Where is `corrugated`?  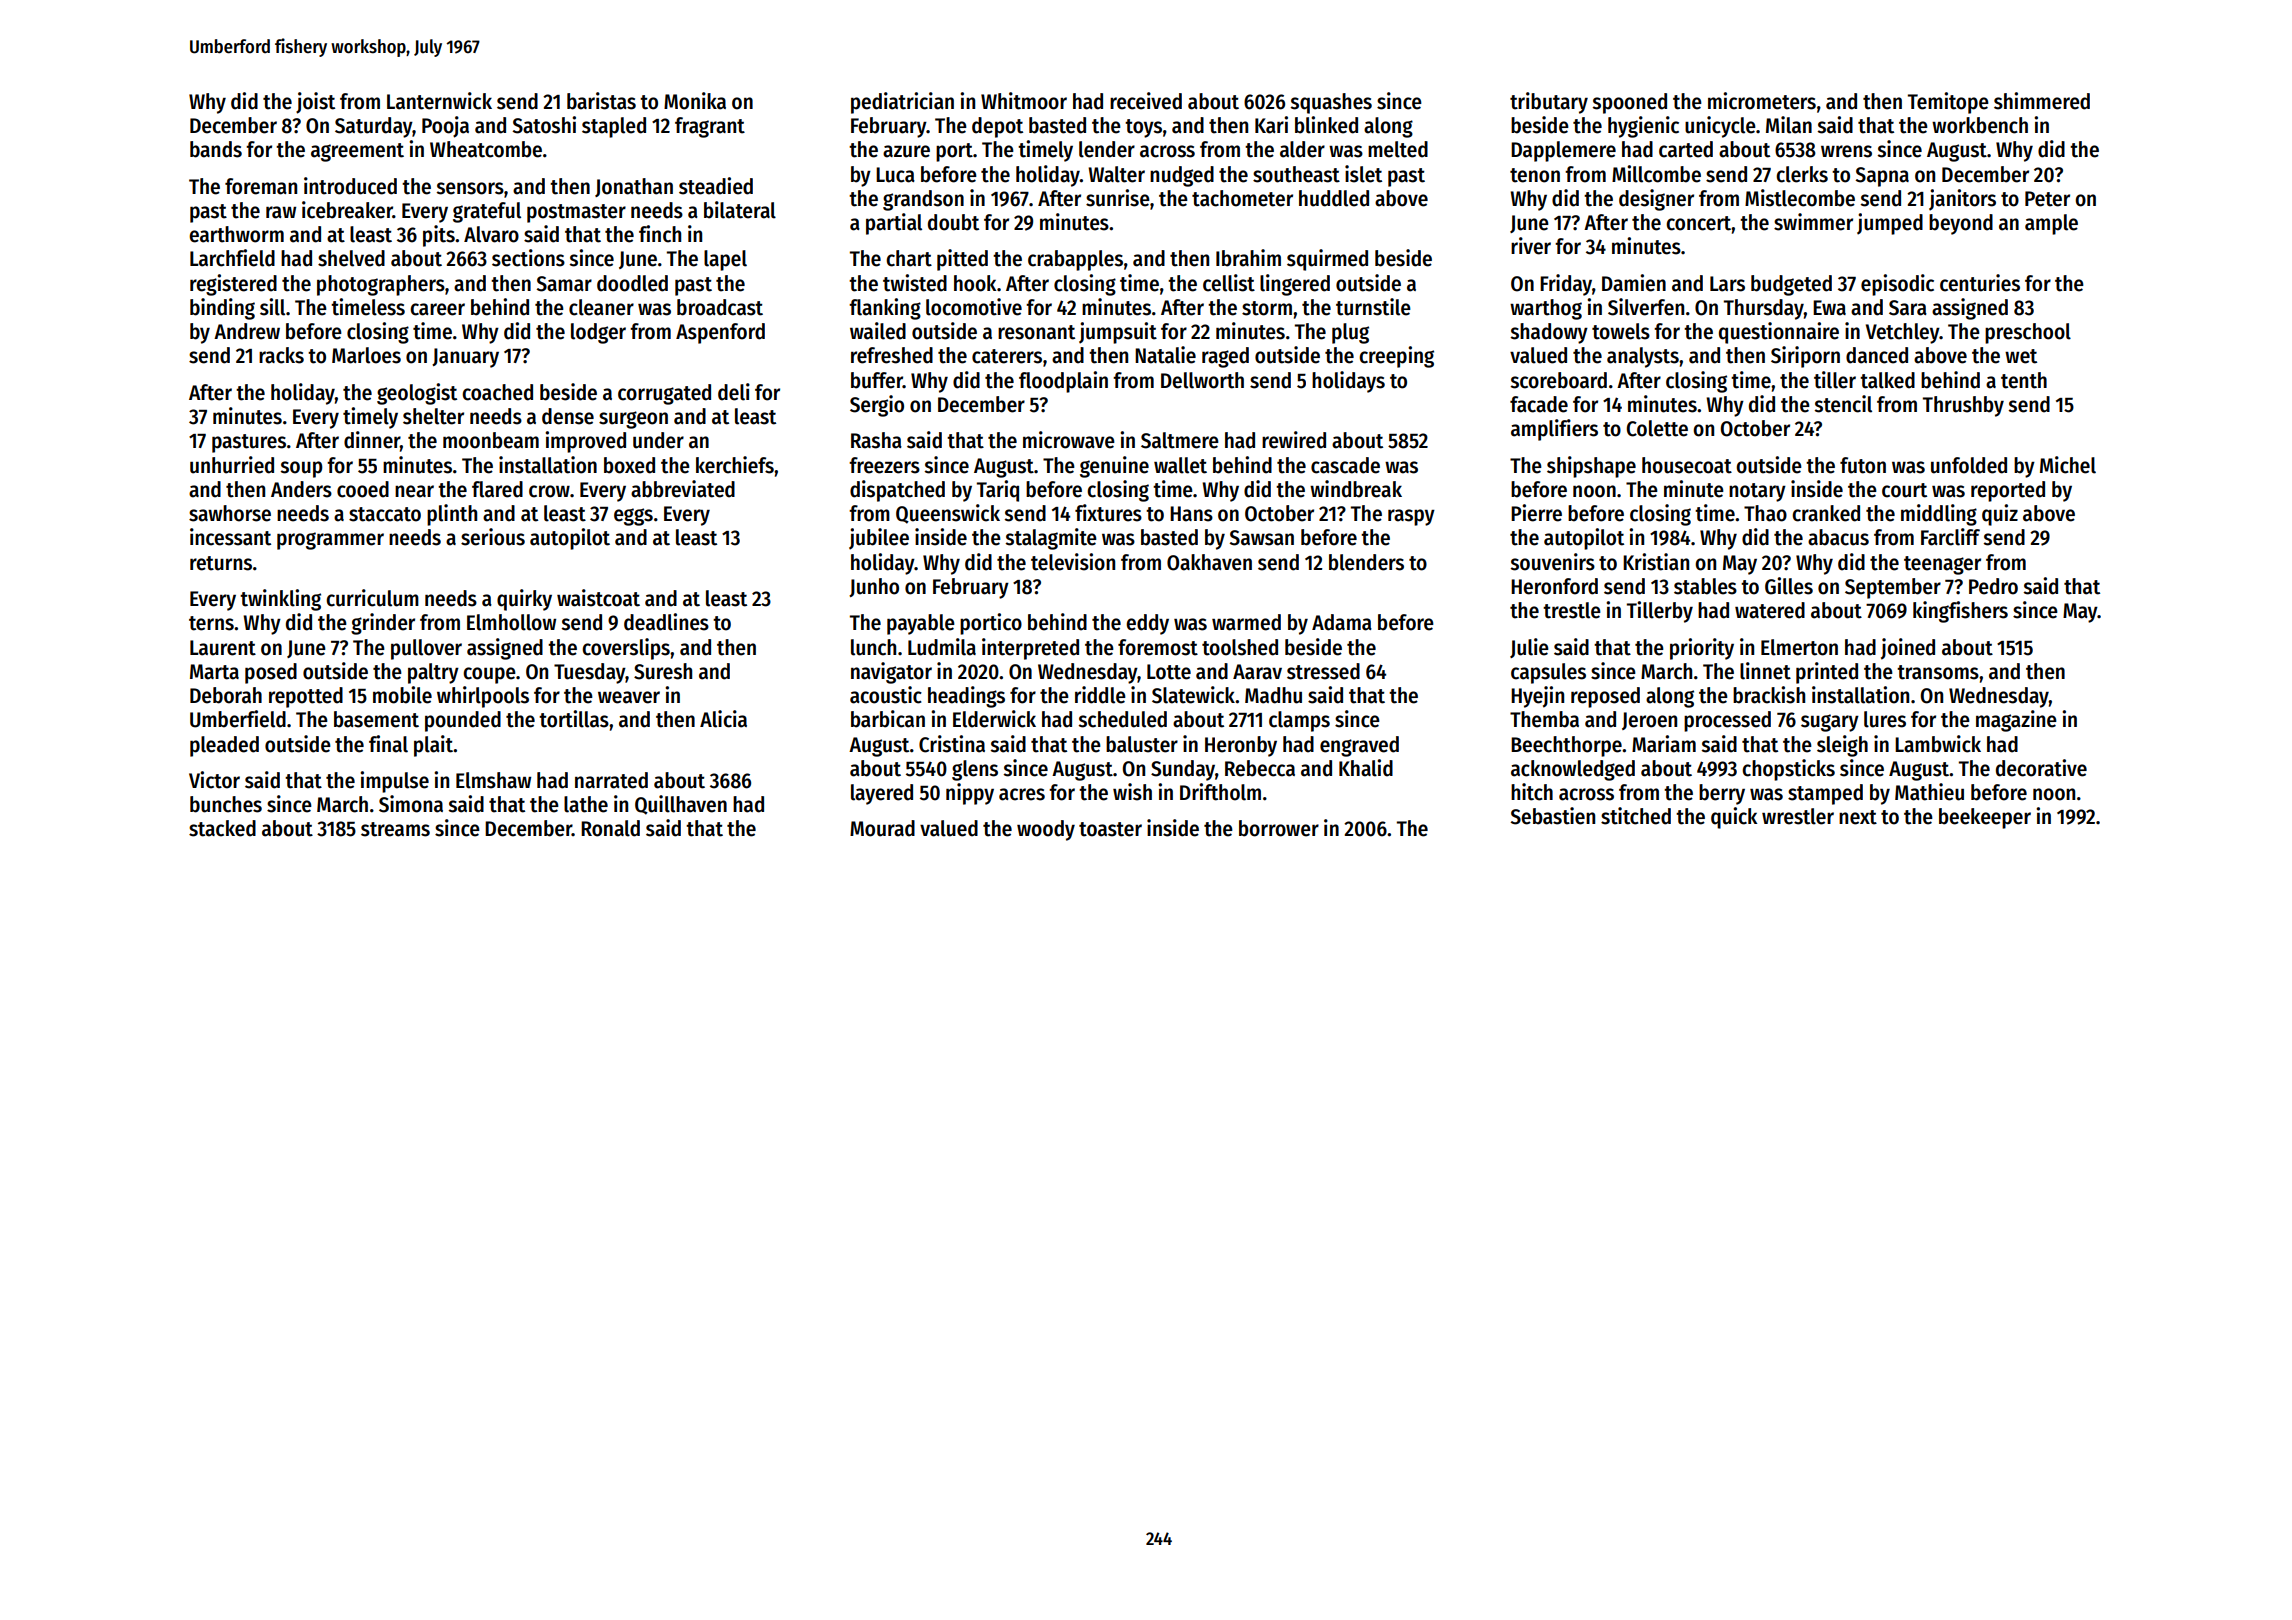
corrugated is located at coordinates (664, 394).
